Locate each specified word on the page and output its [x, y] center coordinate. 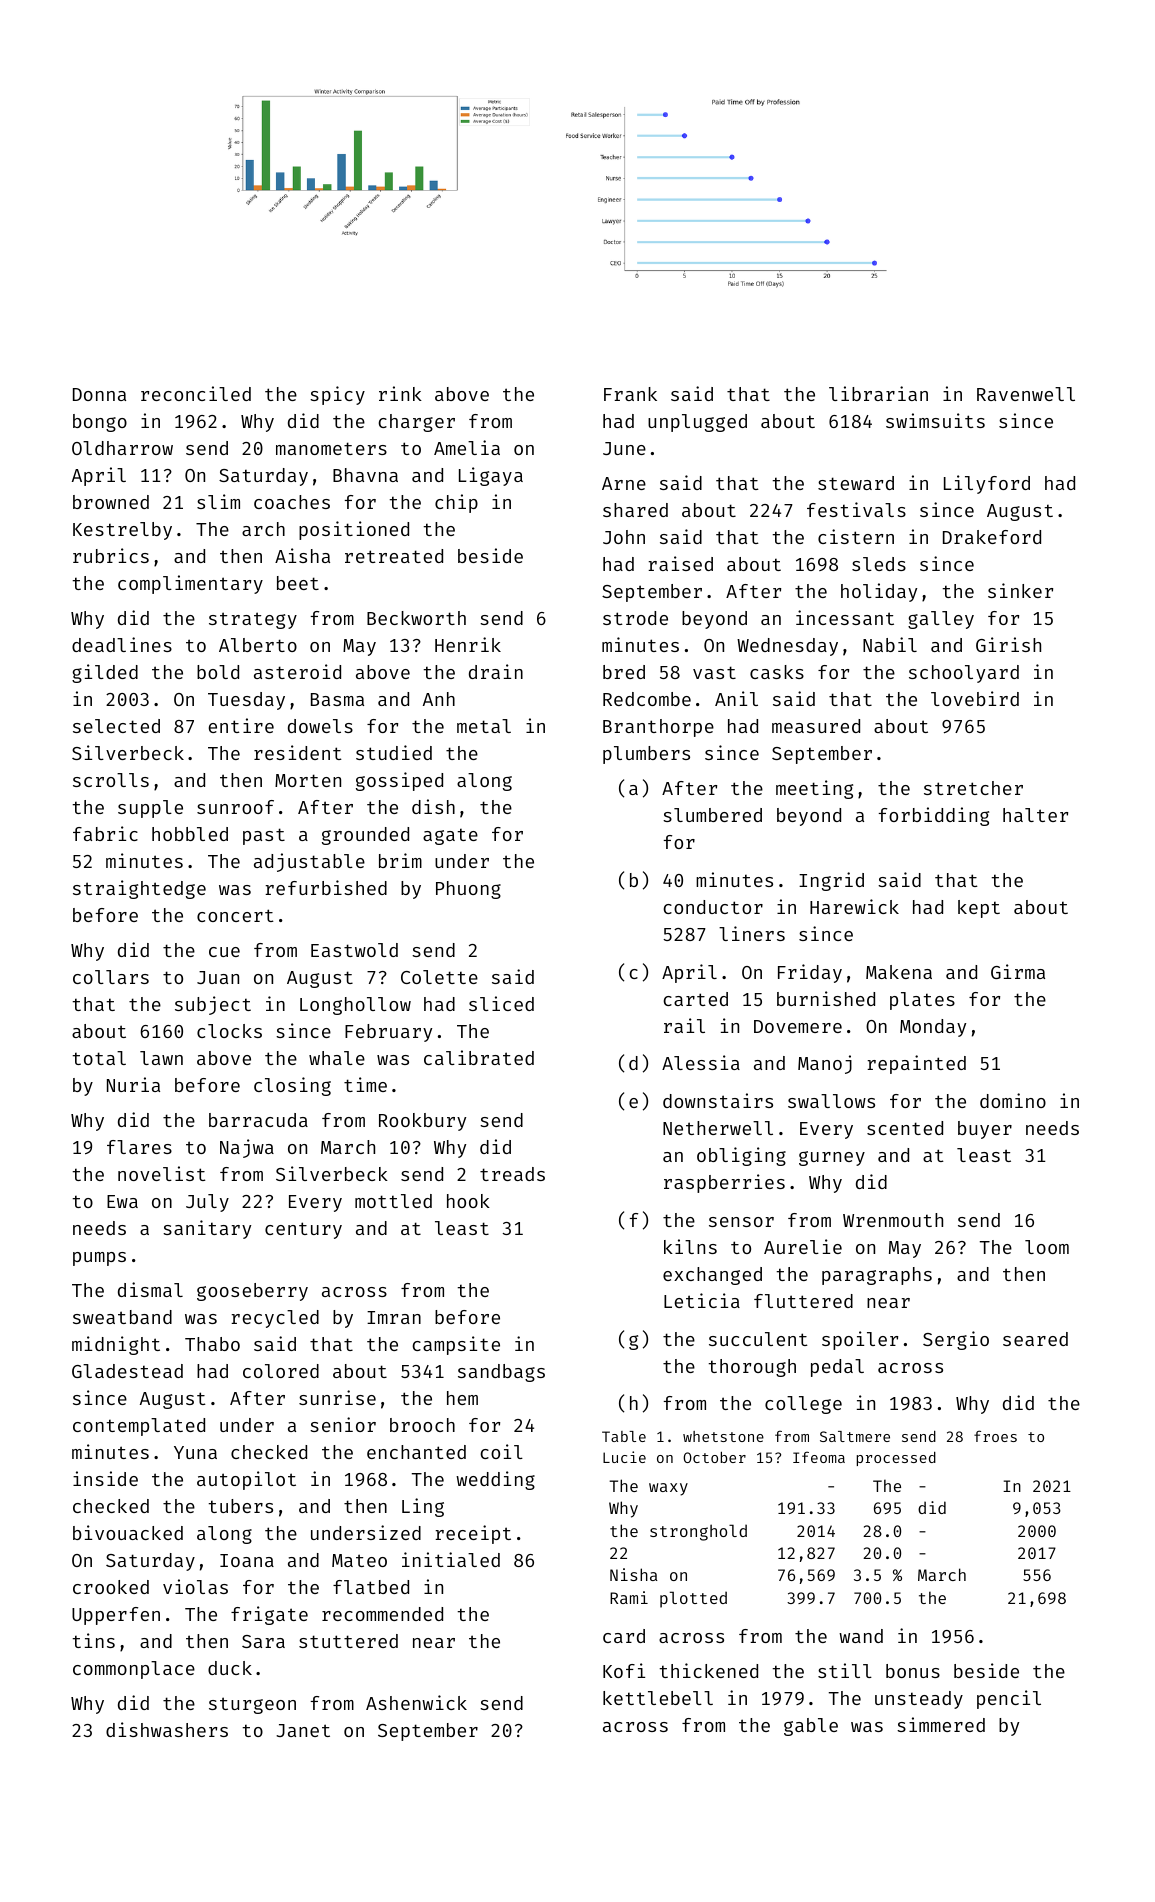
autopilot [246, 1480]
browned [111, 502]
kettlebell [658, 1698]
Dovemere [798, 1026]
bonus [913, 1671]
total [99, 1058]
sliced [501, 1003]
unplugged [697, 423]
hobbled [190, 834]
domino [1013, 1100]
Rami [629, 1597]
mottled [393, 1201]
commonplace [134, 1670]
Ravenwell [1026, 394]
